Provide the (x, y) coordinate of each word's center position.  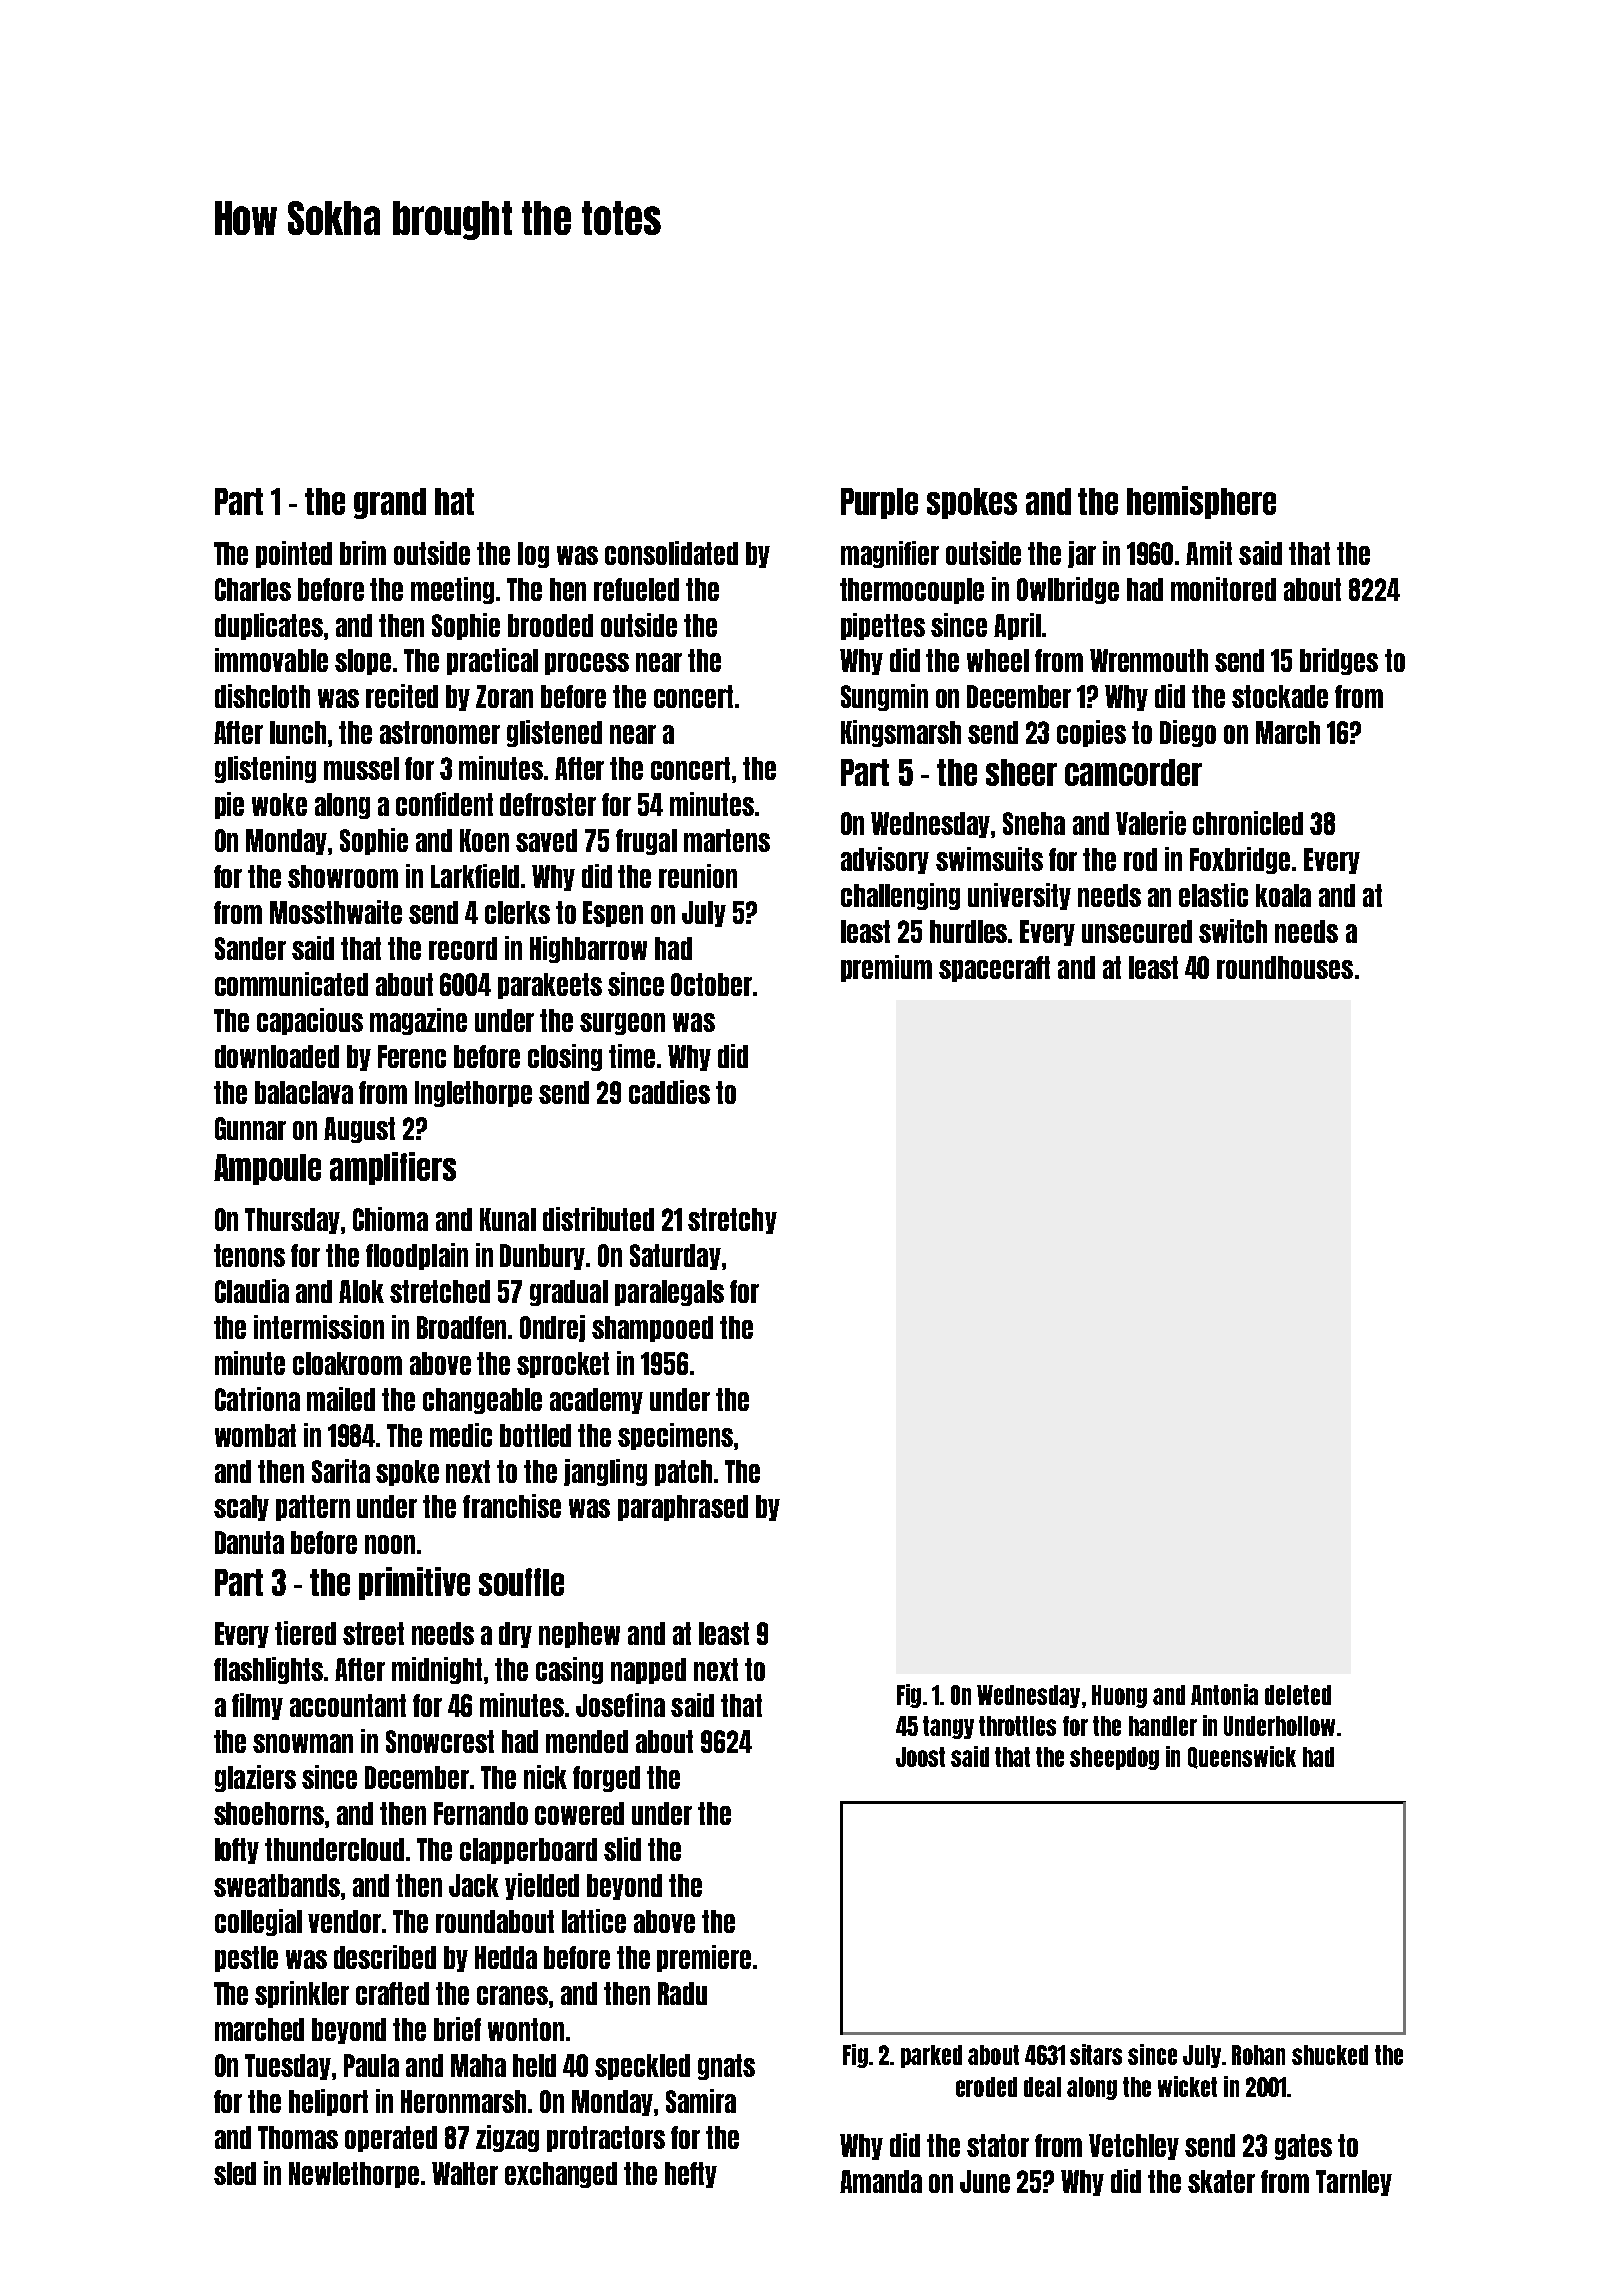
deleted (1298, 1695)
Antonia (1224, 1694)
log (533, 555)
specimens (675, 1436)
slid (622, 1849)
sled (235, 2173)
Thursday (292, 1221)
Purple (879, 503)
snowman (303, 1743)
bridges (1339, 661)
